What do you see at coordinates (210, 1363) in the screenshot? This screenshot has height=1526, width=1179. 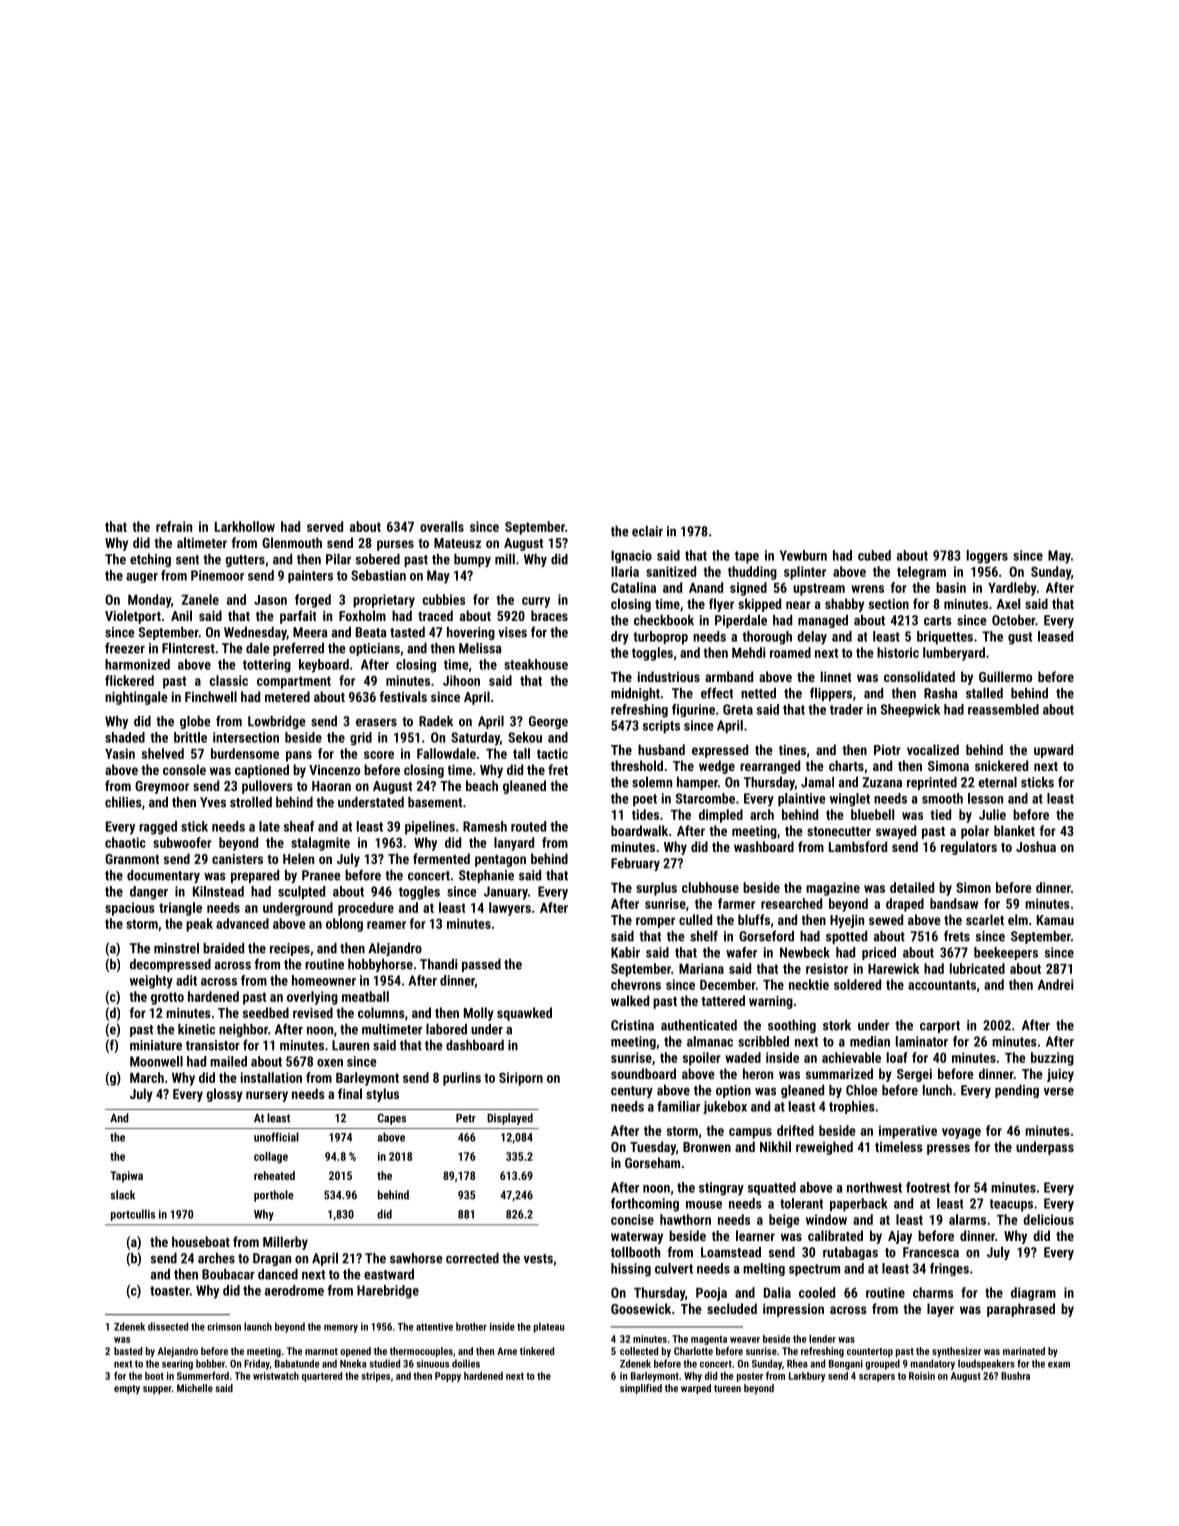 I see `bobber` at bounding box center [210, 1363].
